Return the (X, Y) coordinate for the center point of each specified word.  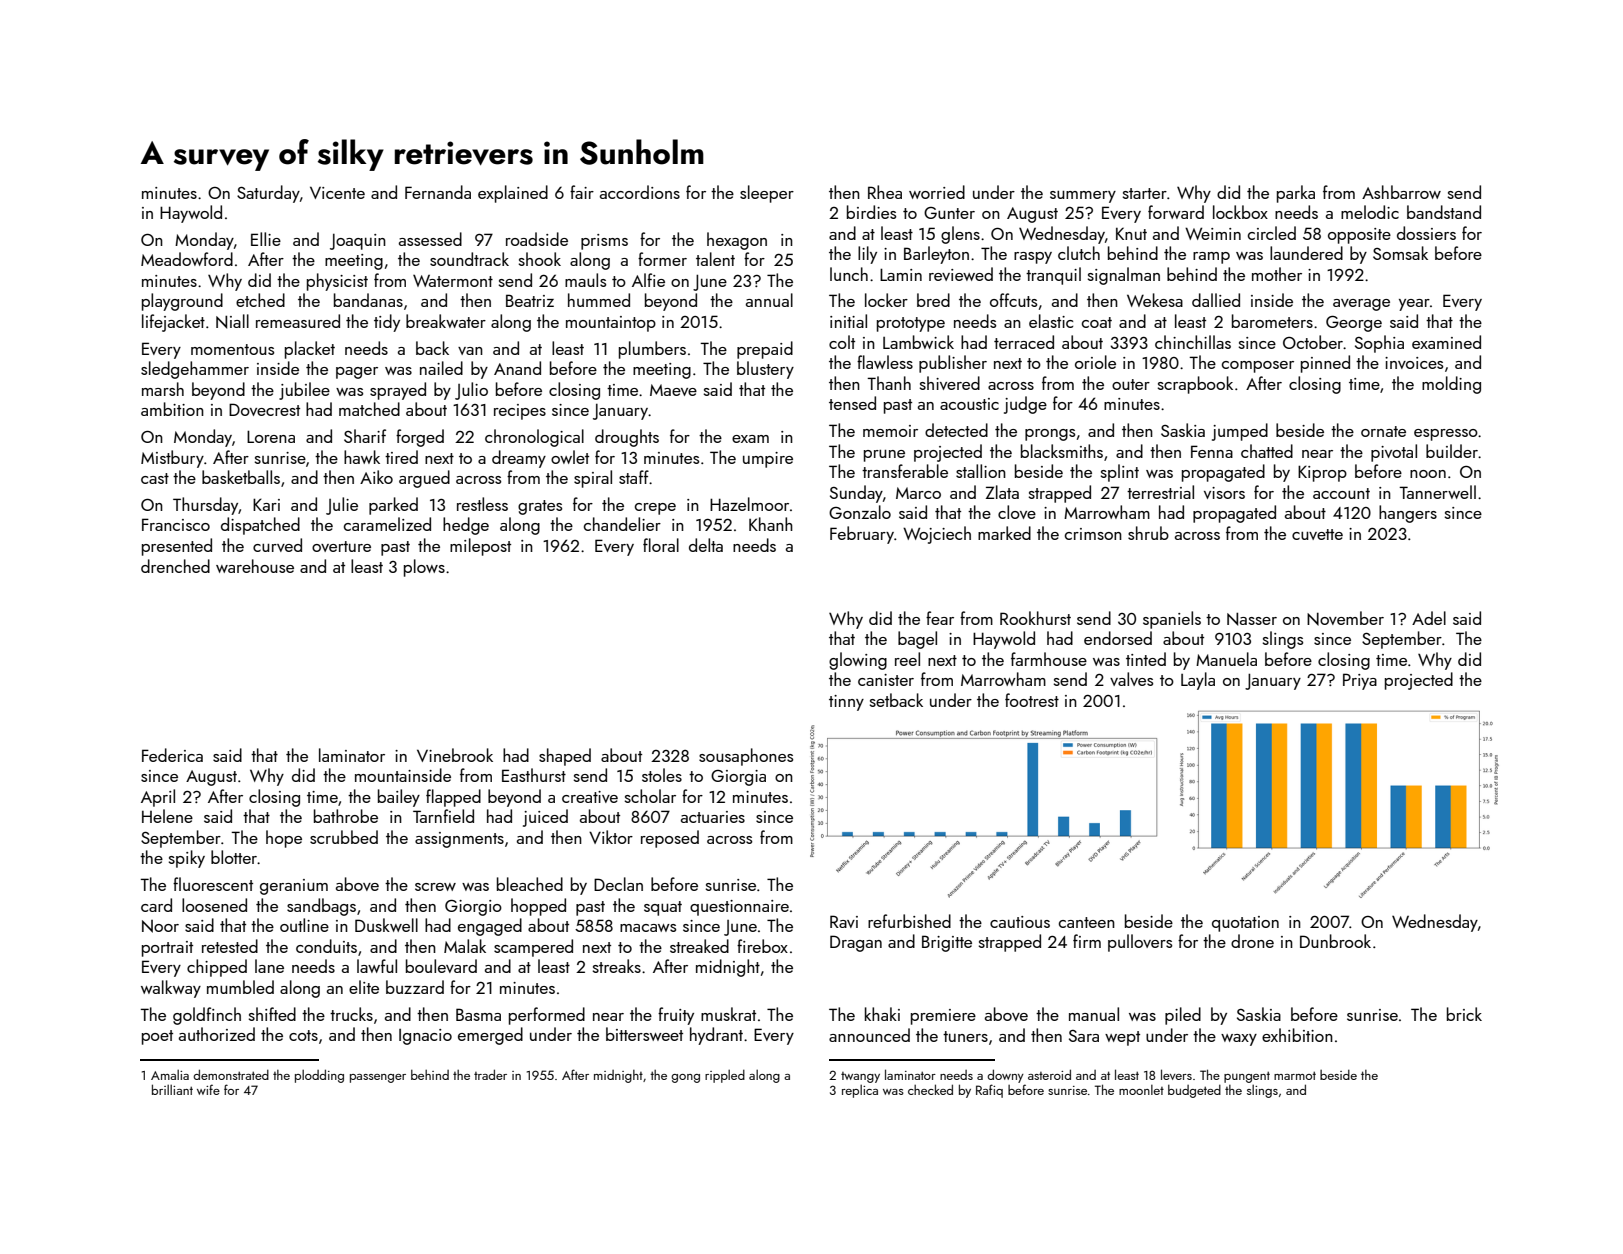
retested (230, 946)
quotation (1245, 924)
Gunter (949, 213)
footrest (1032, 700)
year (1414, 305)
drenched (175, 566)
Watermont (453, 281)
